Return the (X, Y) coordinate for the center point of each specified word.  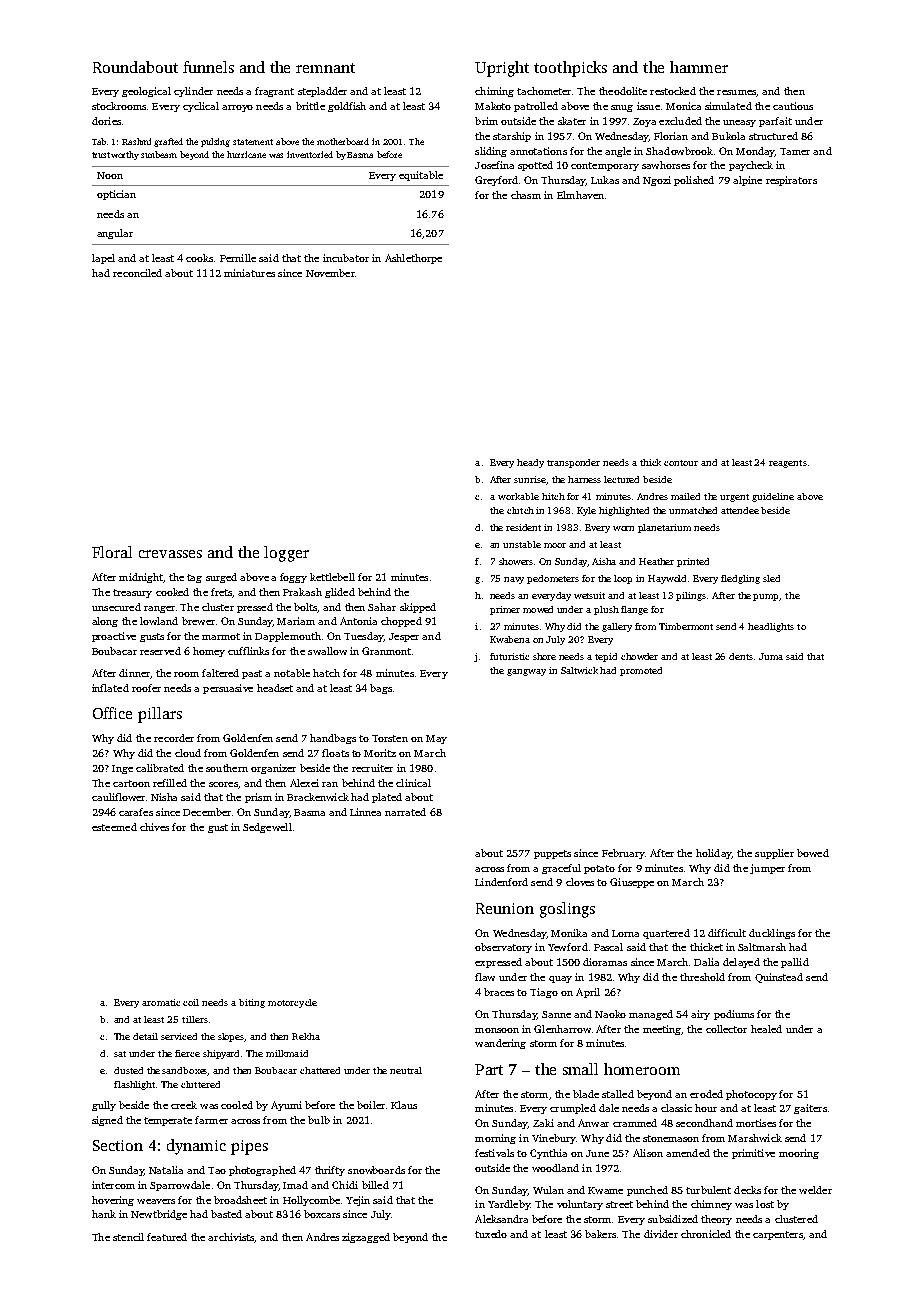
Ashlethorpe (413, 259)
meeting (662, 1030)
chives (154, 827)
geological (146, 92)
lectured (621, 479)
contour (681, 463)
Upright (502, 69)
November (330, 273)
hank (104, 1214)
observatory (503, 948)
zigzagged (366, 1238)
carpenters (778, 1235)
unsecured (116, 607)
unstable (522, 544)
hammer (699, 67)
